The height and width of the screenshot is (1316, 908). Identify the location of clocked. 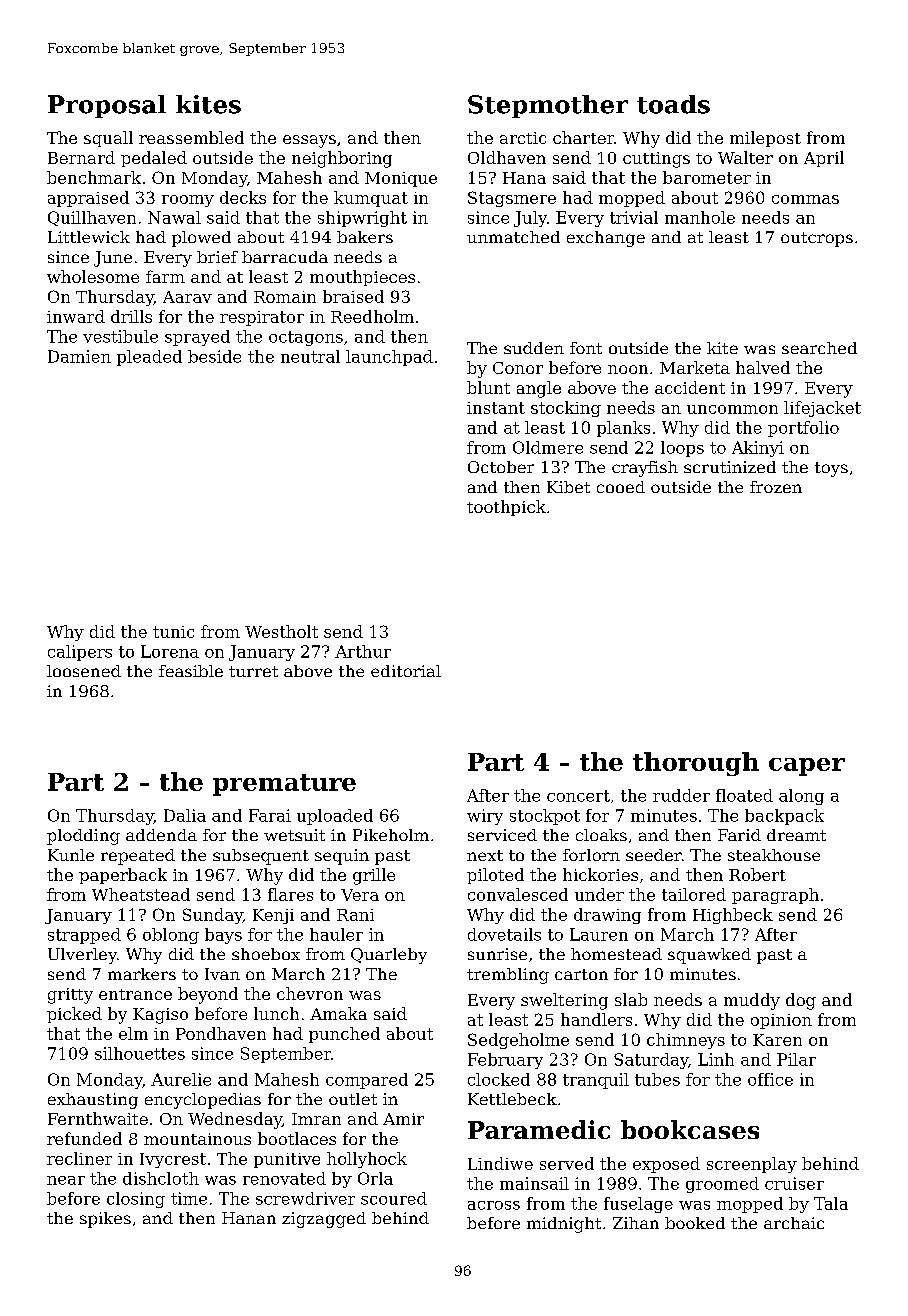
(499, 1079).
